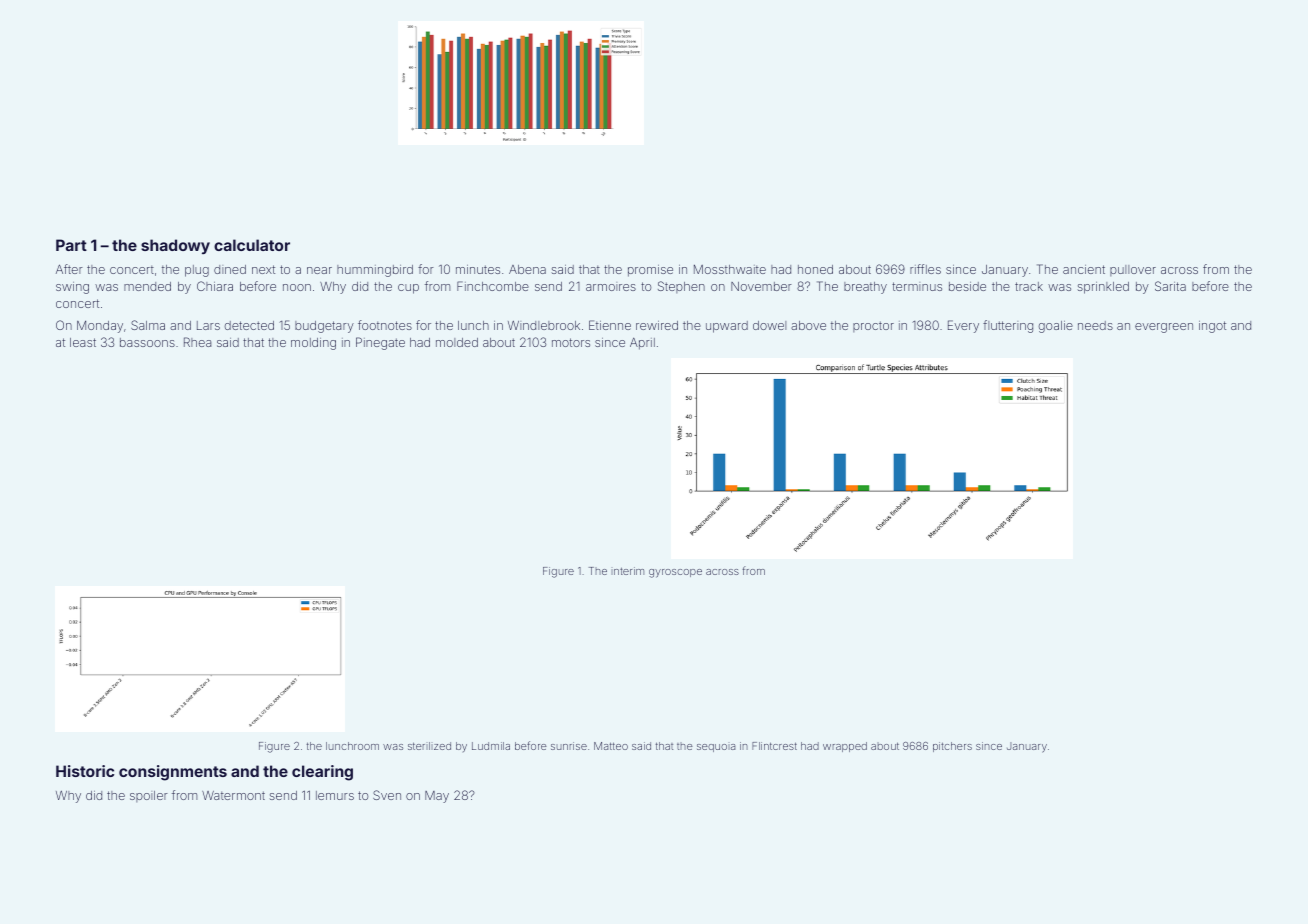 The height and width of the screenshot is (924, 1308). What do you see at coordinates (85, 771) in the screenshot?
I see `Historic` at bounding box center [85, 771].
